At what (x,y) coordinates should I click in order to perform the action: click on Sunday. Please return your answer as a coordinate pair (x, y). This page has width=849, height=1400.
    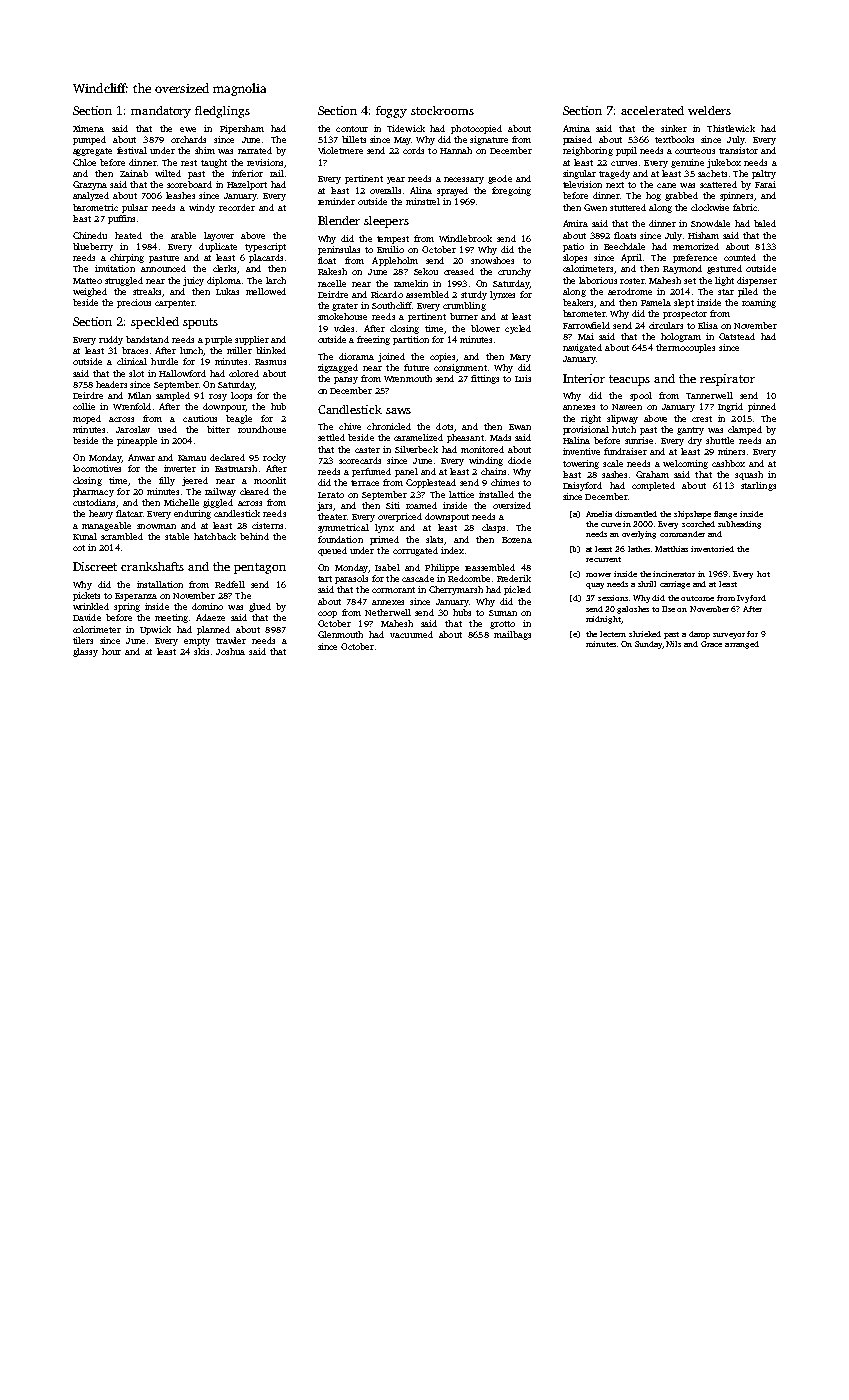
    Looking at the image, I should click on (648, 645).
